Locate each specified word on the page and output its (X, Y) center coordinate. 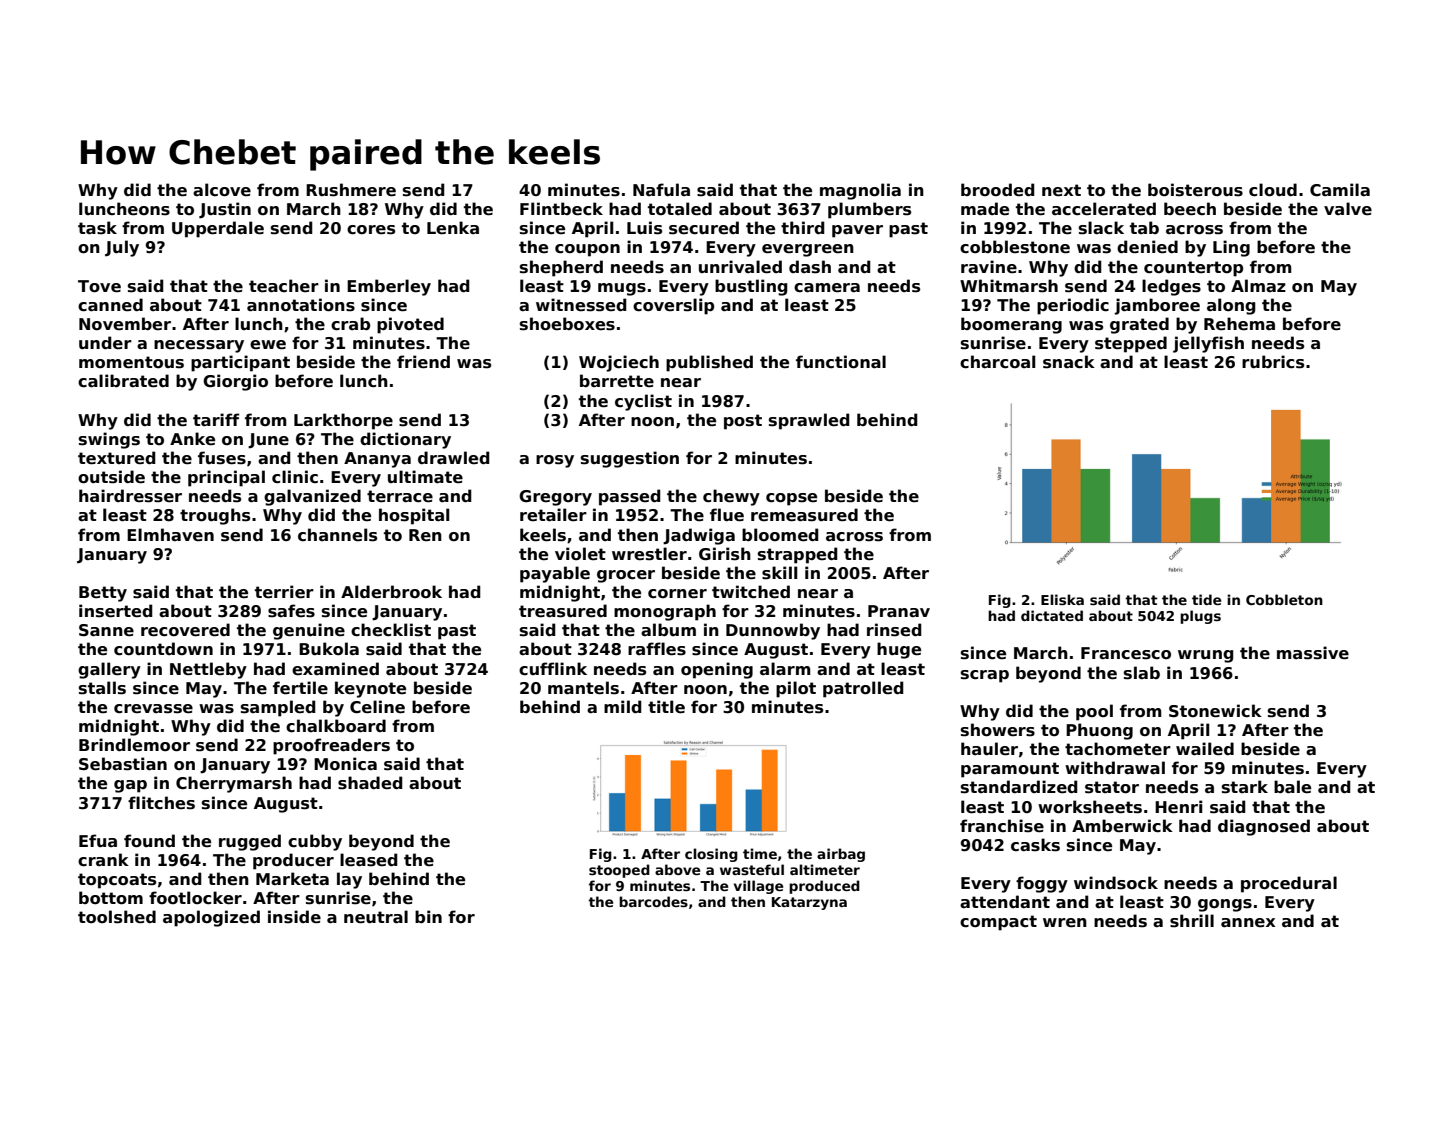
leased (369, 860)
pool (1094, 712)
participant (240, 363)
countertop (1193, 269)
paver (857, 231)
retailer (553, 515)
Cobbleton (1284, 599)
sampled (278, 708)
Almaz (1258, 285)
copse (791, 499)
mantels (583, 688)
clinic (295, 477)
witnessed (581, 305)
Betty (103, 594)
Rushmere (351, 190)
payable (555, 574)
